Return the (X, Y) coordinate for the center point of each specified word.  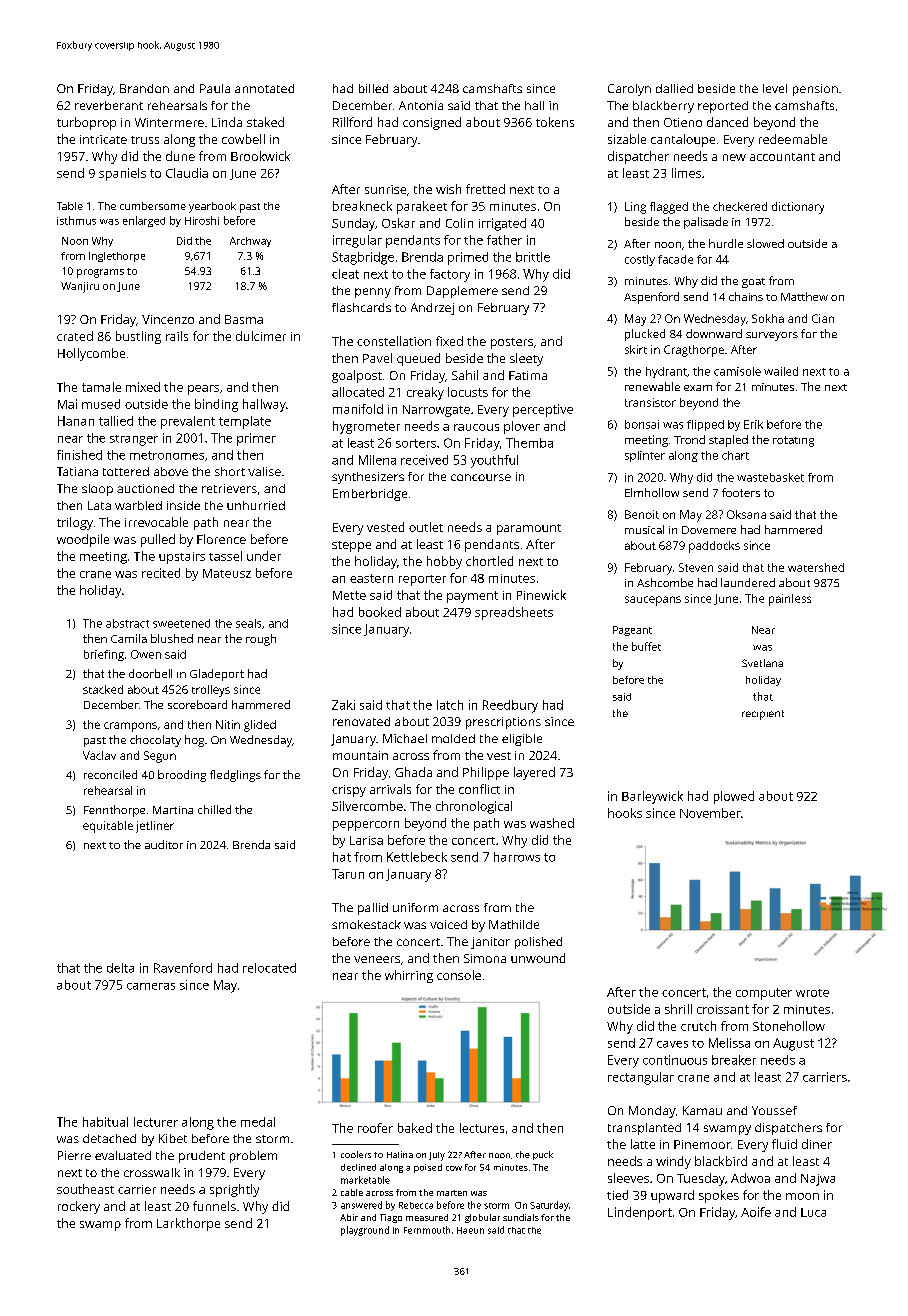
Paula (215, 88)
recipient (763, 715)
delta (120, 968)
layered (534, 773)
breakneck (362, 206)
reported (723, 107)
